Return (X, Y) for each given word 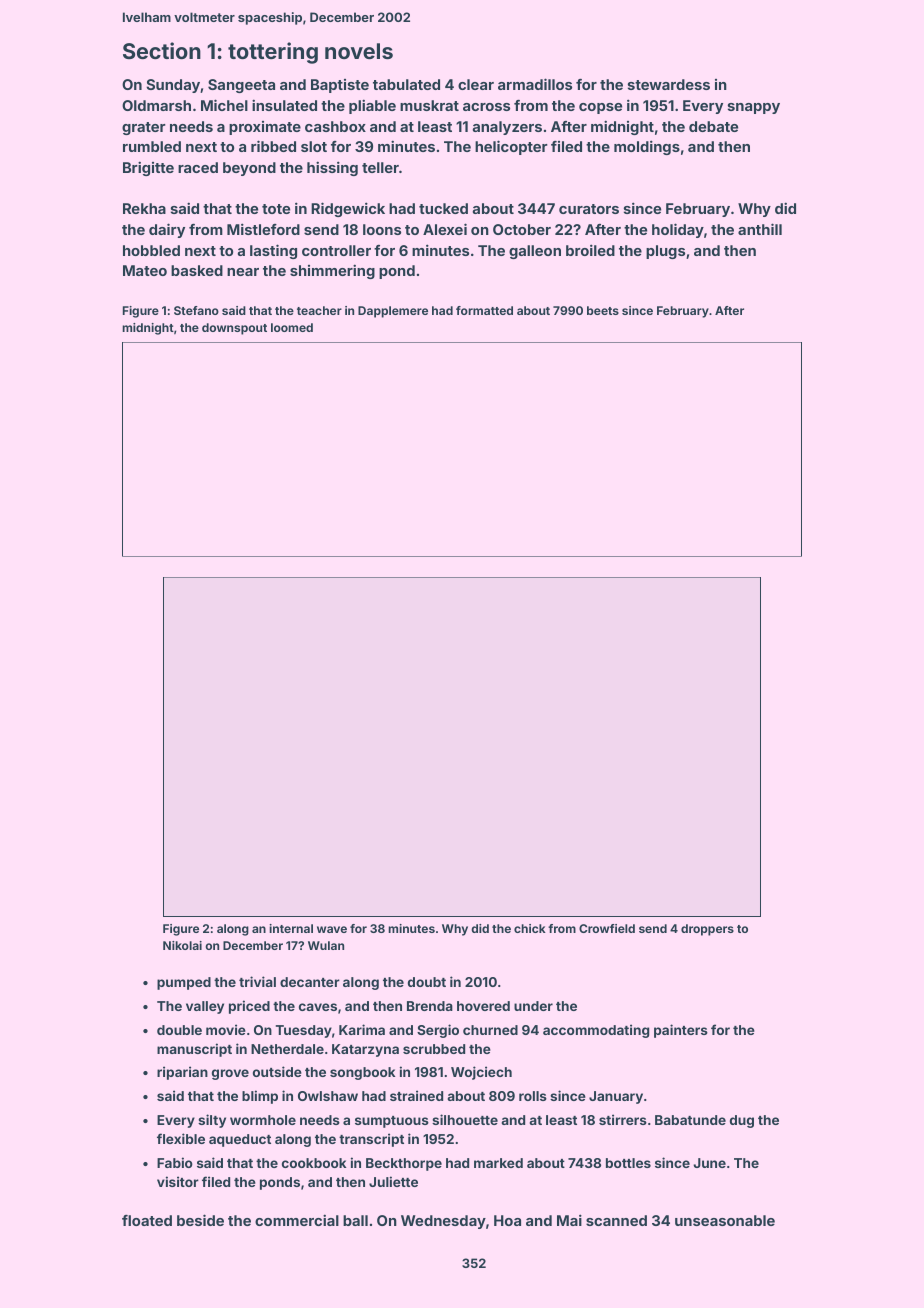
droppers (707, 930)
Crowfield (607, 928)
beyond (249, 169)
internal (291, 928)
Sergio (438, 1031)
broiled (590, 250)
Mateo (145, 270)
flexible (181, 1138)
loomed (292, 327)
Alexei (445, 229)
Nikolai (182, 945)
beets (603, 310)
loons (382, 229)
